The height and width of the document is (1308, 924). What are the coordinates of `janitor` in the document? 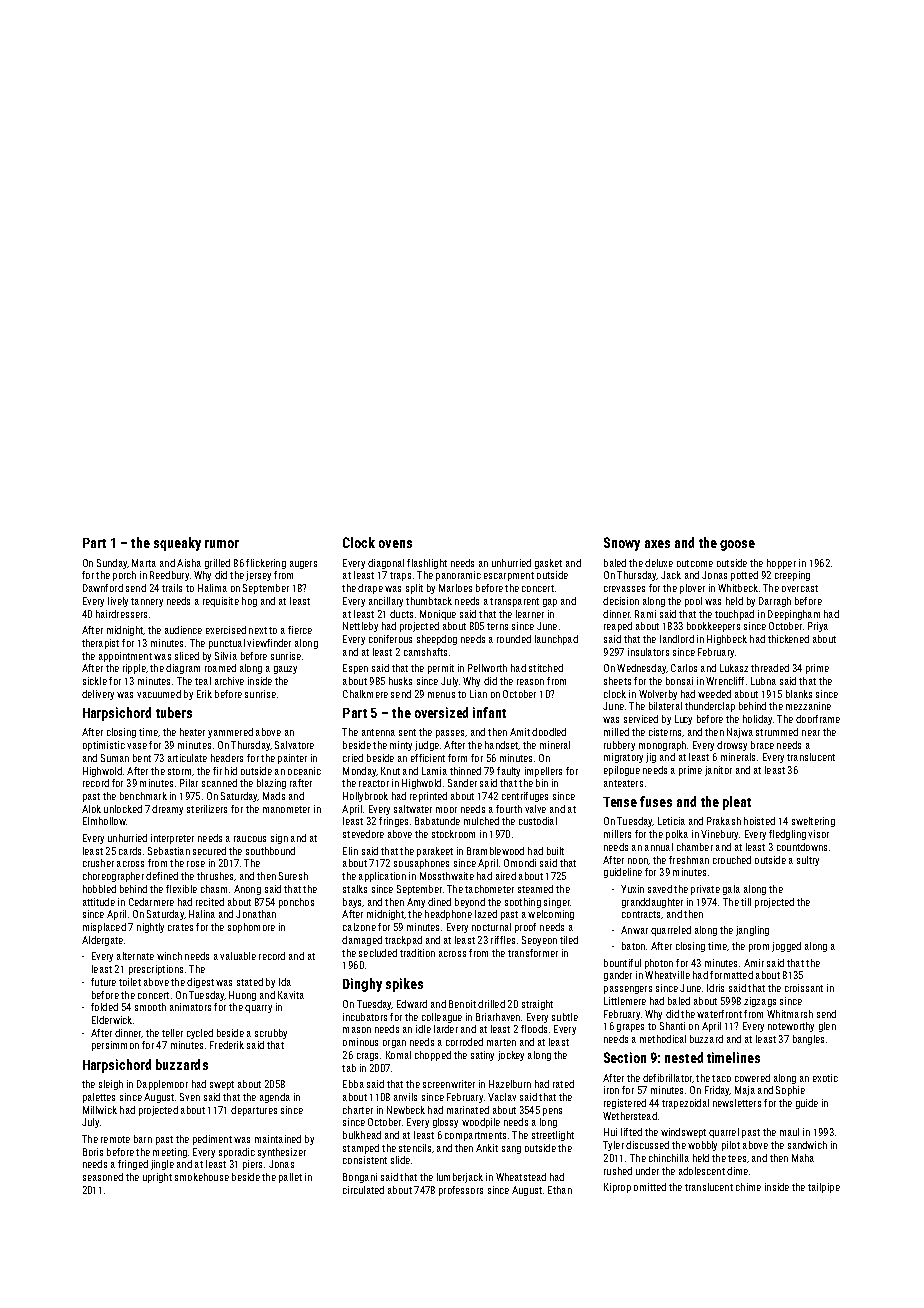 It's located at (718, 771).
